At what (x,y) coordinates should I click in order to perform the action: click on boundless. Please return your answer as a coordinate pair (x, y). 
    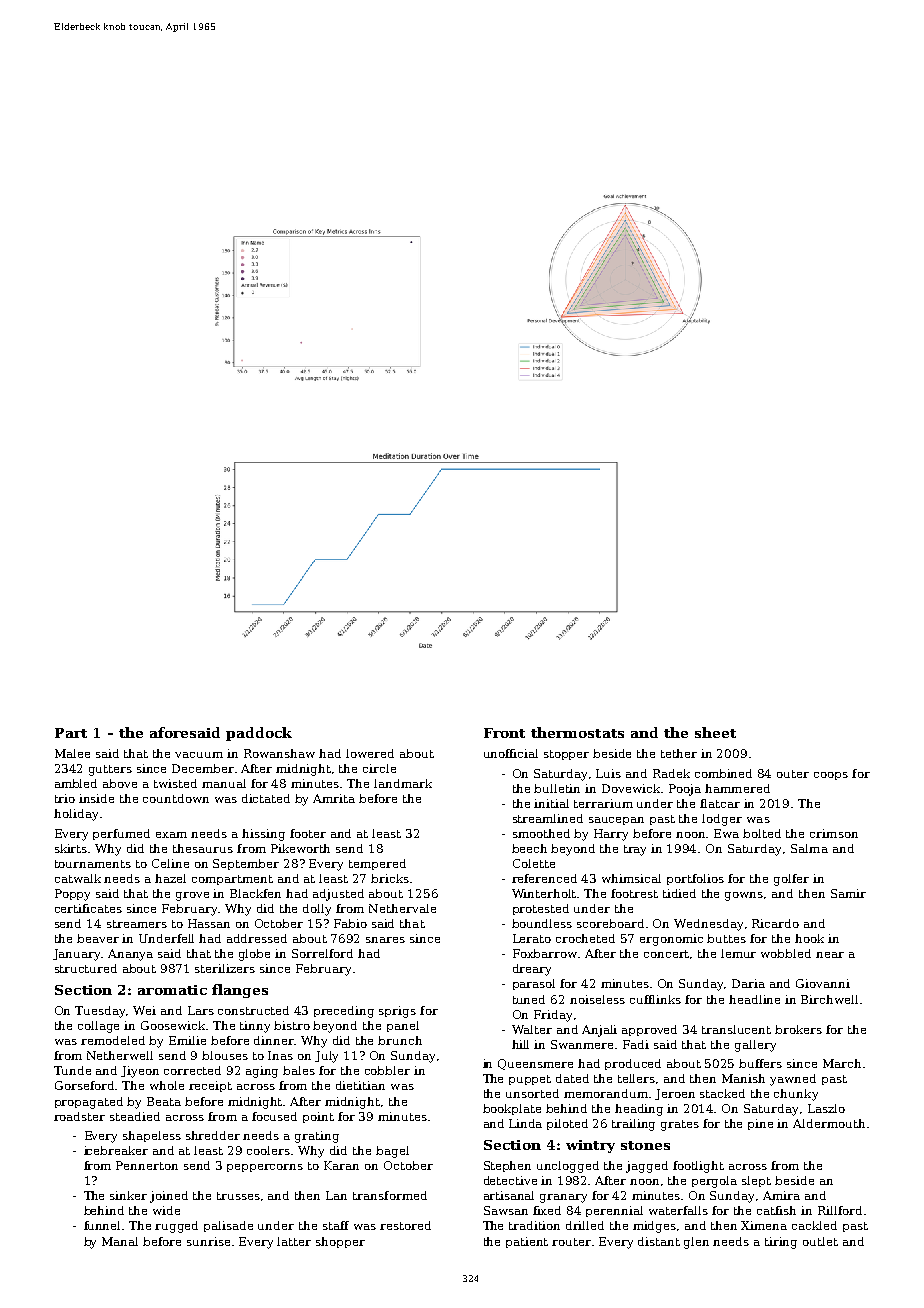
    Looking at the image, I should click on (542, 923).
